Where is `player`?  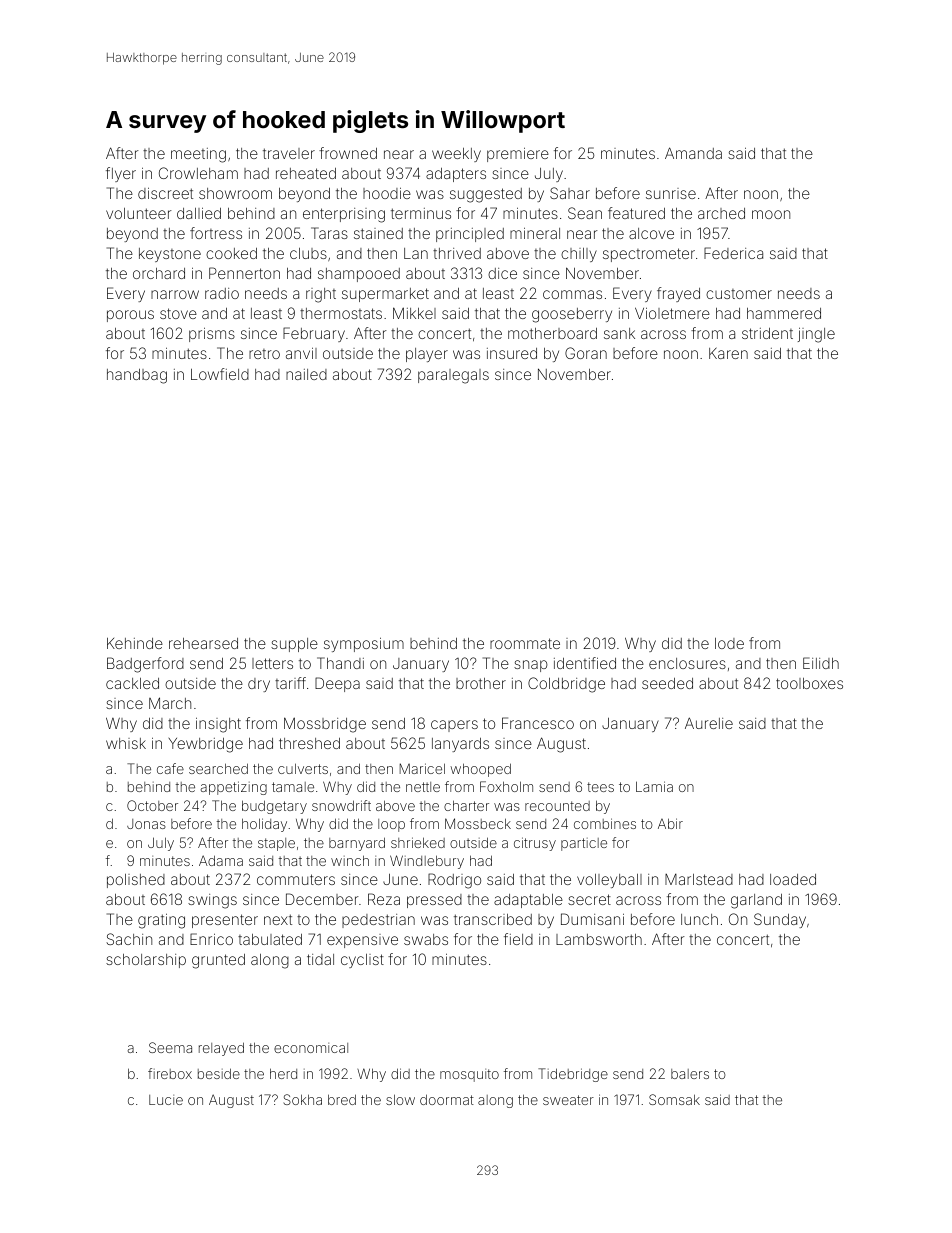
player is located at coordinates (427, 355).
